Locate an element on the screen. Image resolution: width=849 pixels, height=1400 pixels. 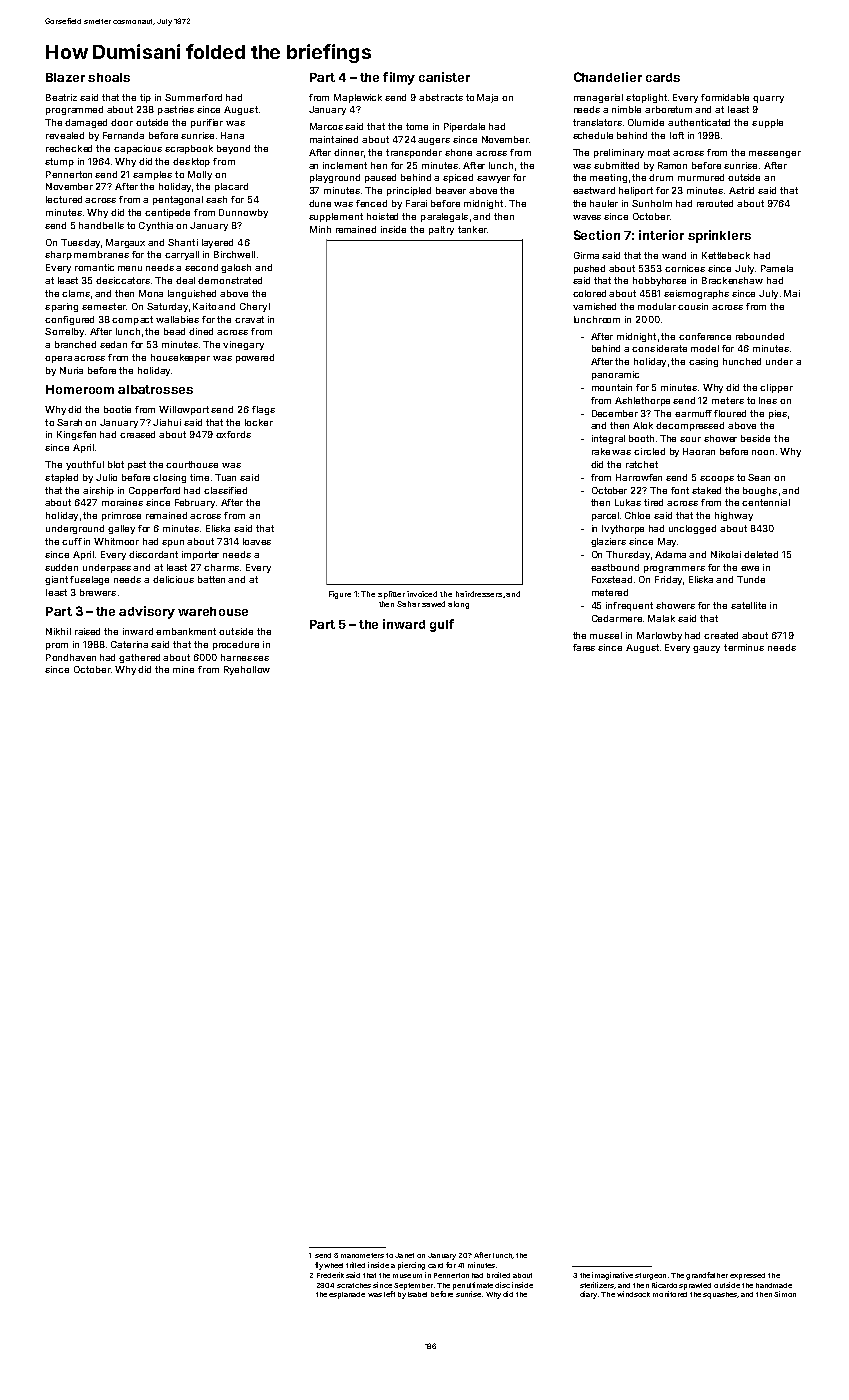
sudden is located at coordinates (61, 567).
